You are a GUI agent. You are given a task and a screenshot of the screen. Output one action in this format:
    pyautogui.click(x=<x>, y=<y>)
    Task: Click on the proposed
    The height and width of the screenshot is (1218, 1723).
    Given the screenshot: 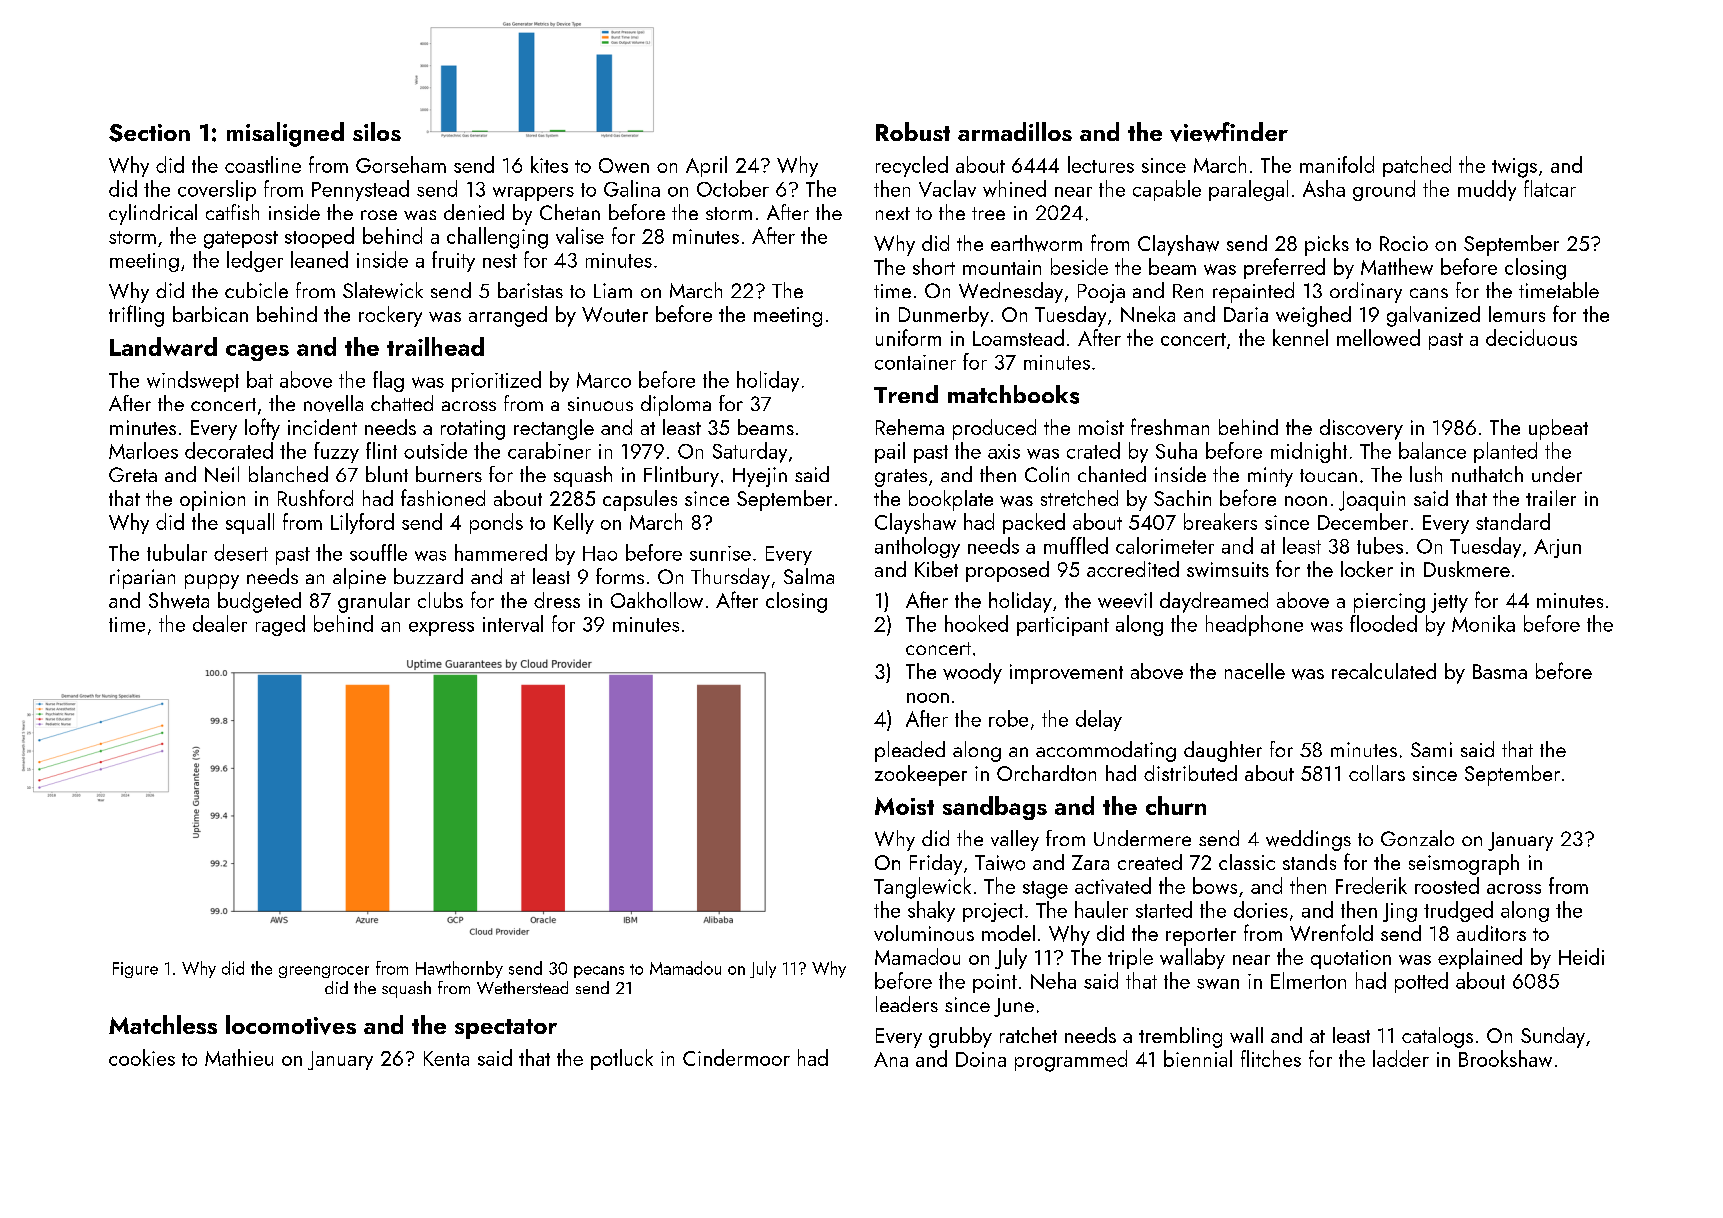 What is the action you would take?
    pyautogui.click(x=1007, y=571)
